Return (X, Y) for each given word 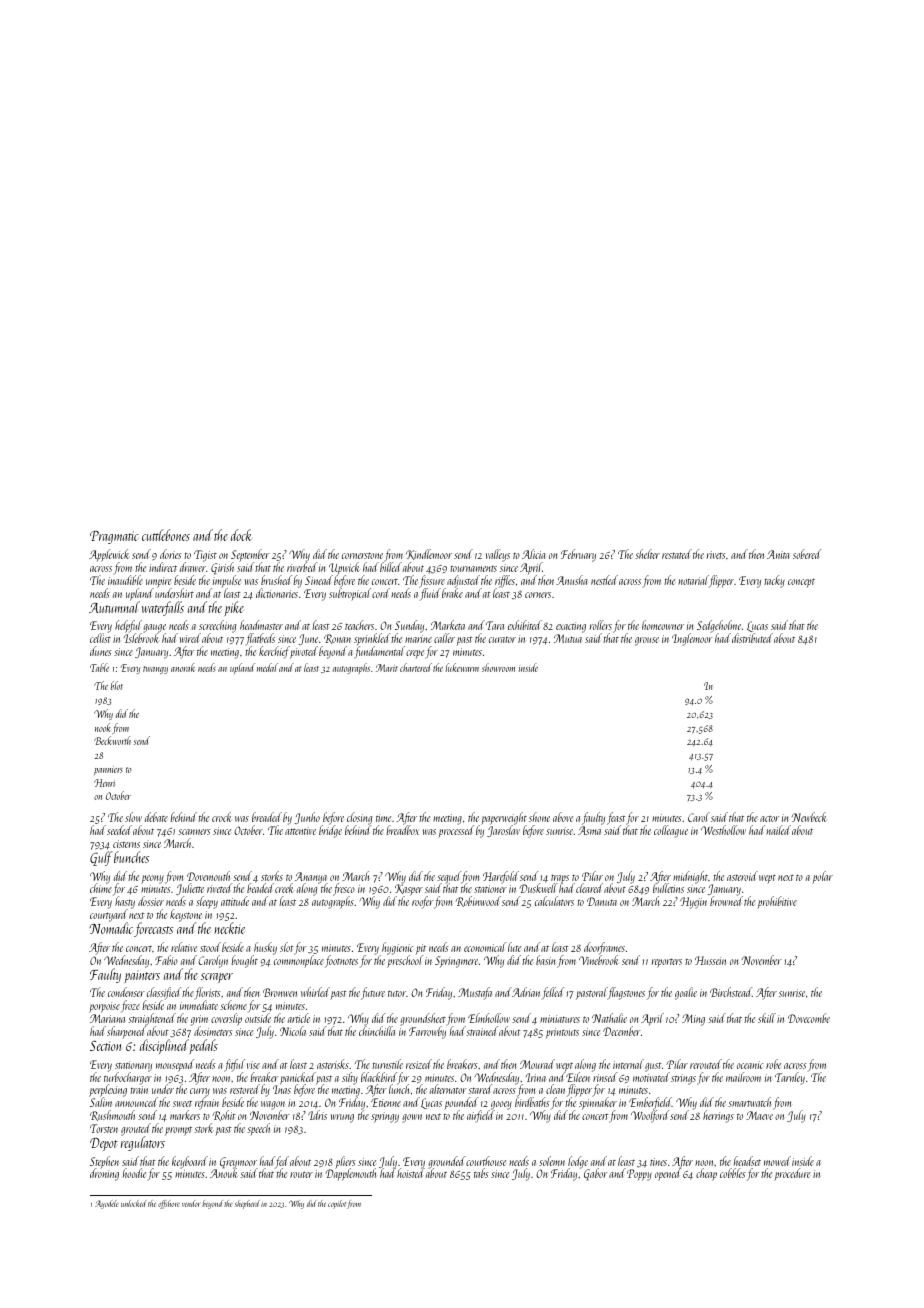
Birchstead (731, 992)
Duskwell (537, 888)
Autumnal (114, 607)
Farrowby (427, 1032)
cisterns (126, 844)
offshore (169, 1204)
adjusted (463, 581)
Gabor (596, 1175)
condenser (126, 992)
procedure (792, 1174)
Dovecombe (809, 1018)
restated (677, 554)
